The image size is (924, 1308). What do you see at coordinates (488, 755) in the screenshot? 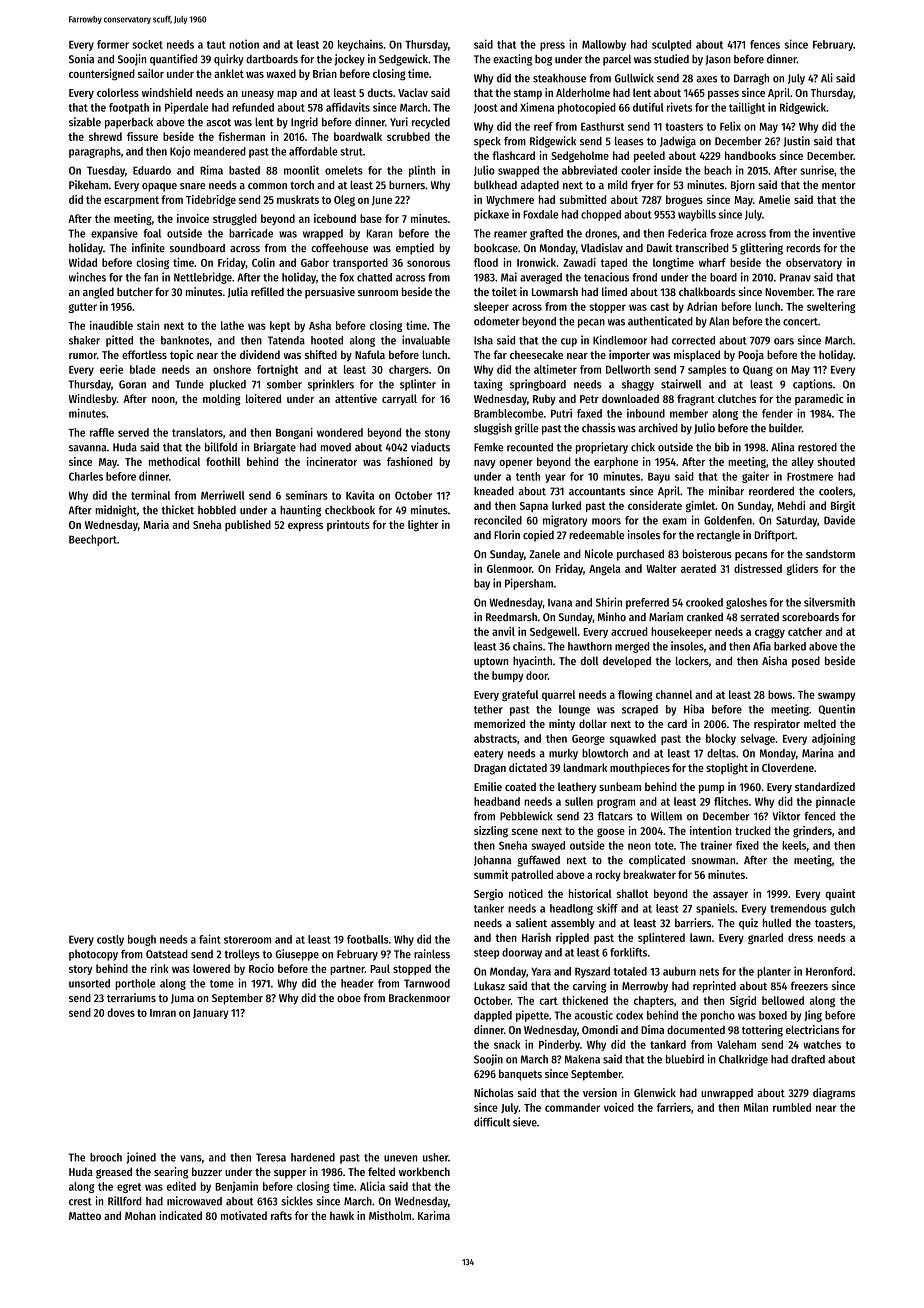
I see `eatery` at bounding box center [488, 755].
